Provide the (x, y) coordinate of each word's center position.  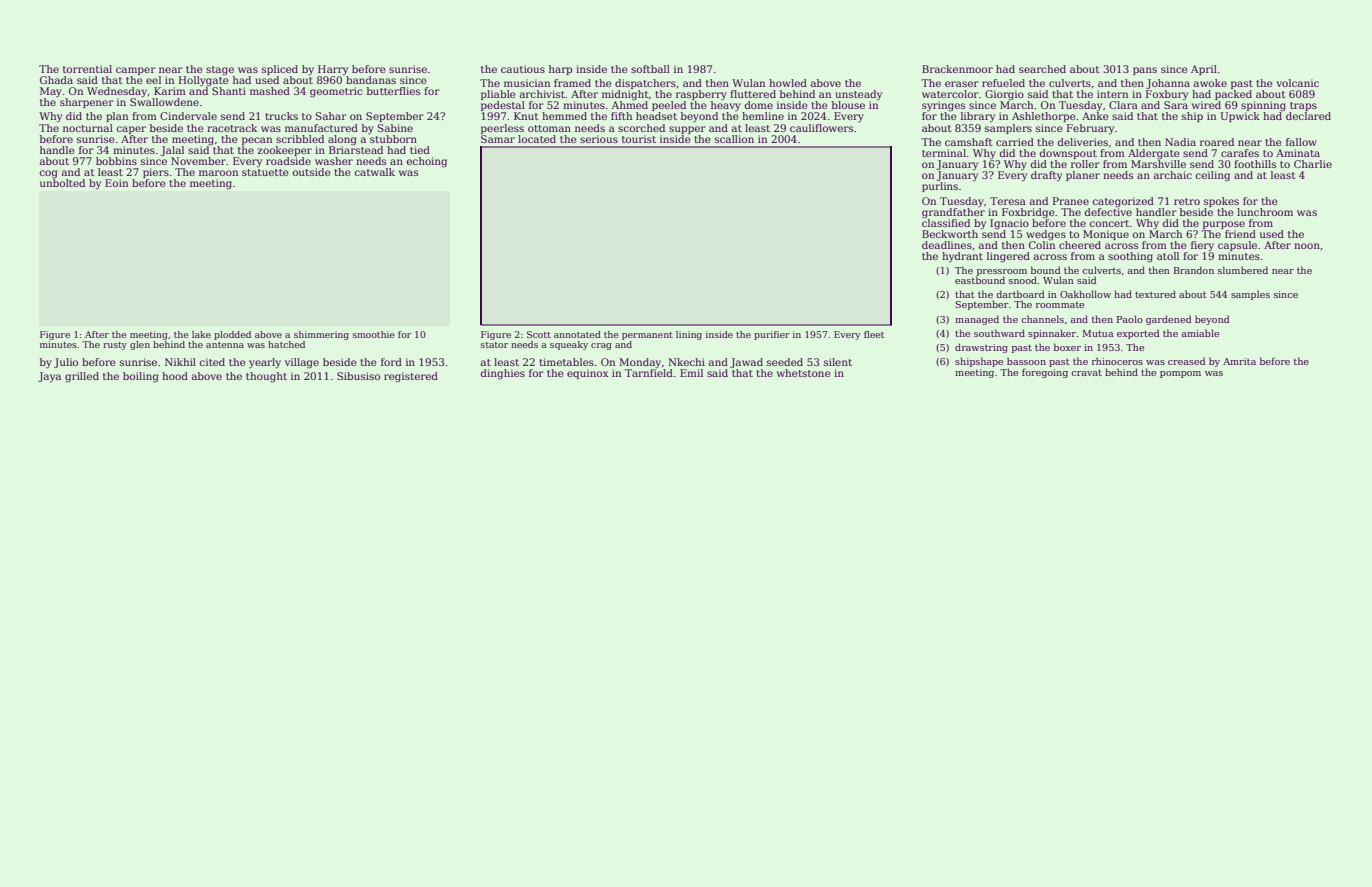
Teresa (1008, 201)
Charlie (1313, 164)
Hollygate (204, 81)
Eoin (116, 183)
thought (266, 377)
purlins (940, 187)
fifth (621, 116)
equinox (587, 374)
